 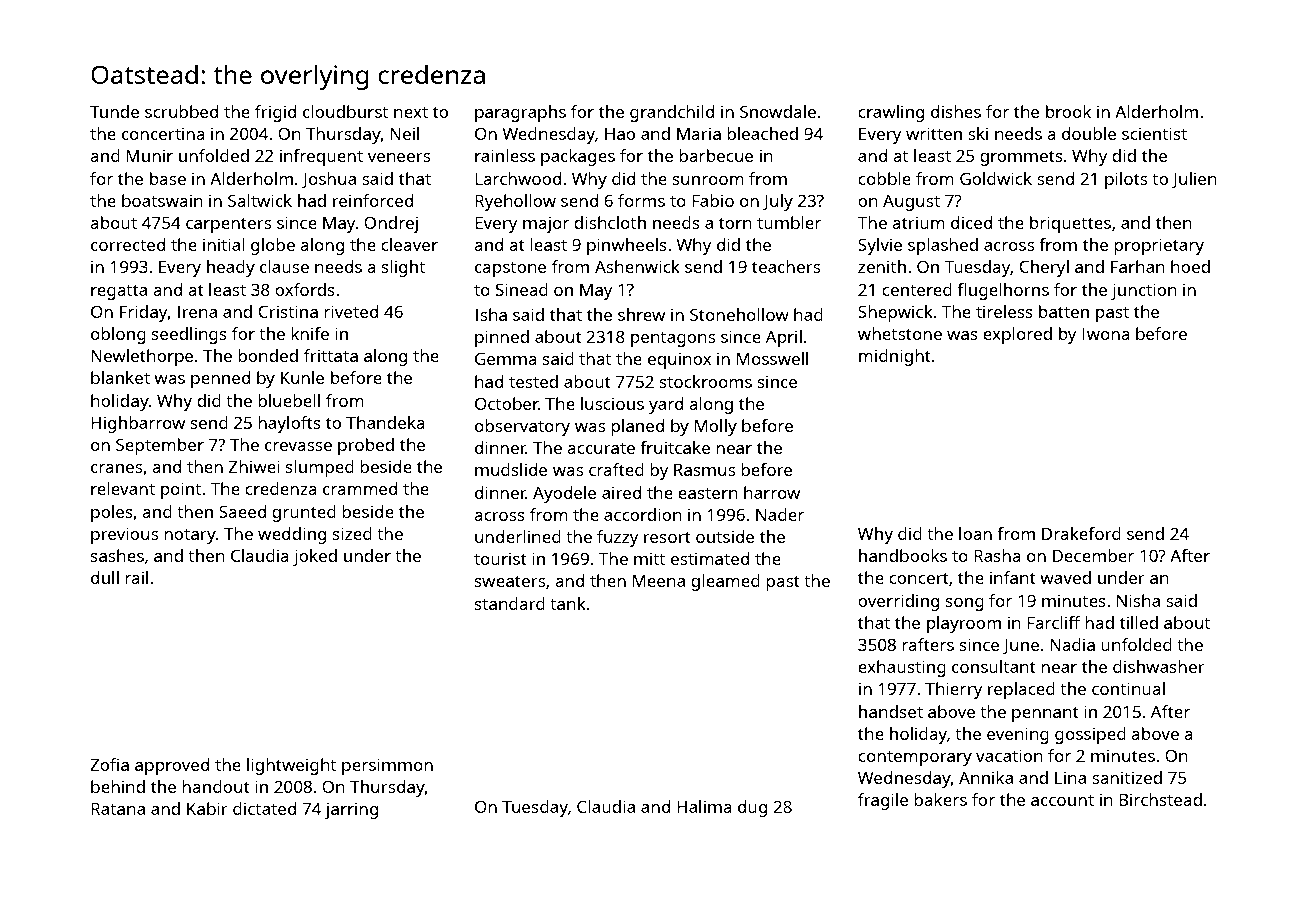 I want to click on fragile, so click(x=883, y=801).
